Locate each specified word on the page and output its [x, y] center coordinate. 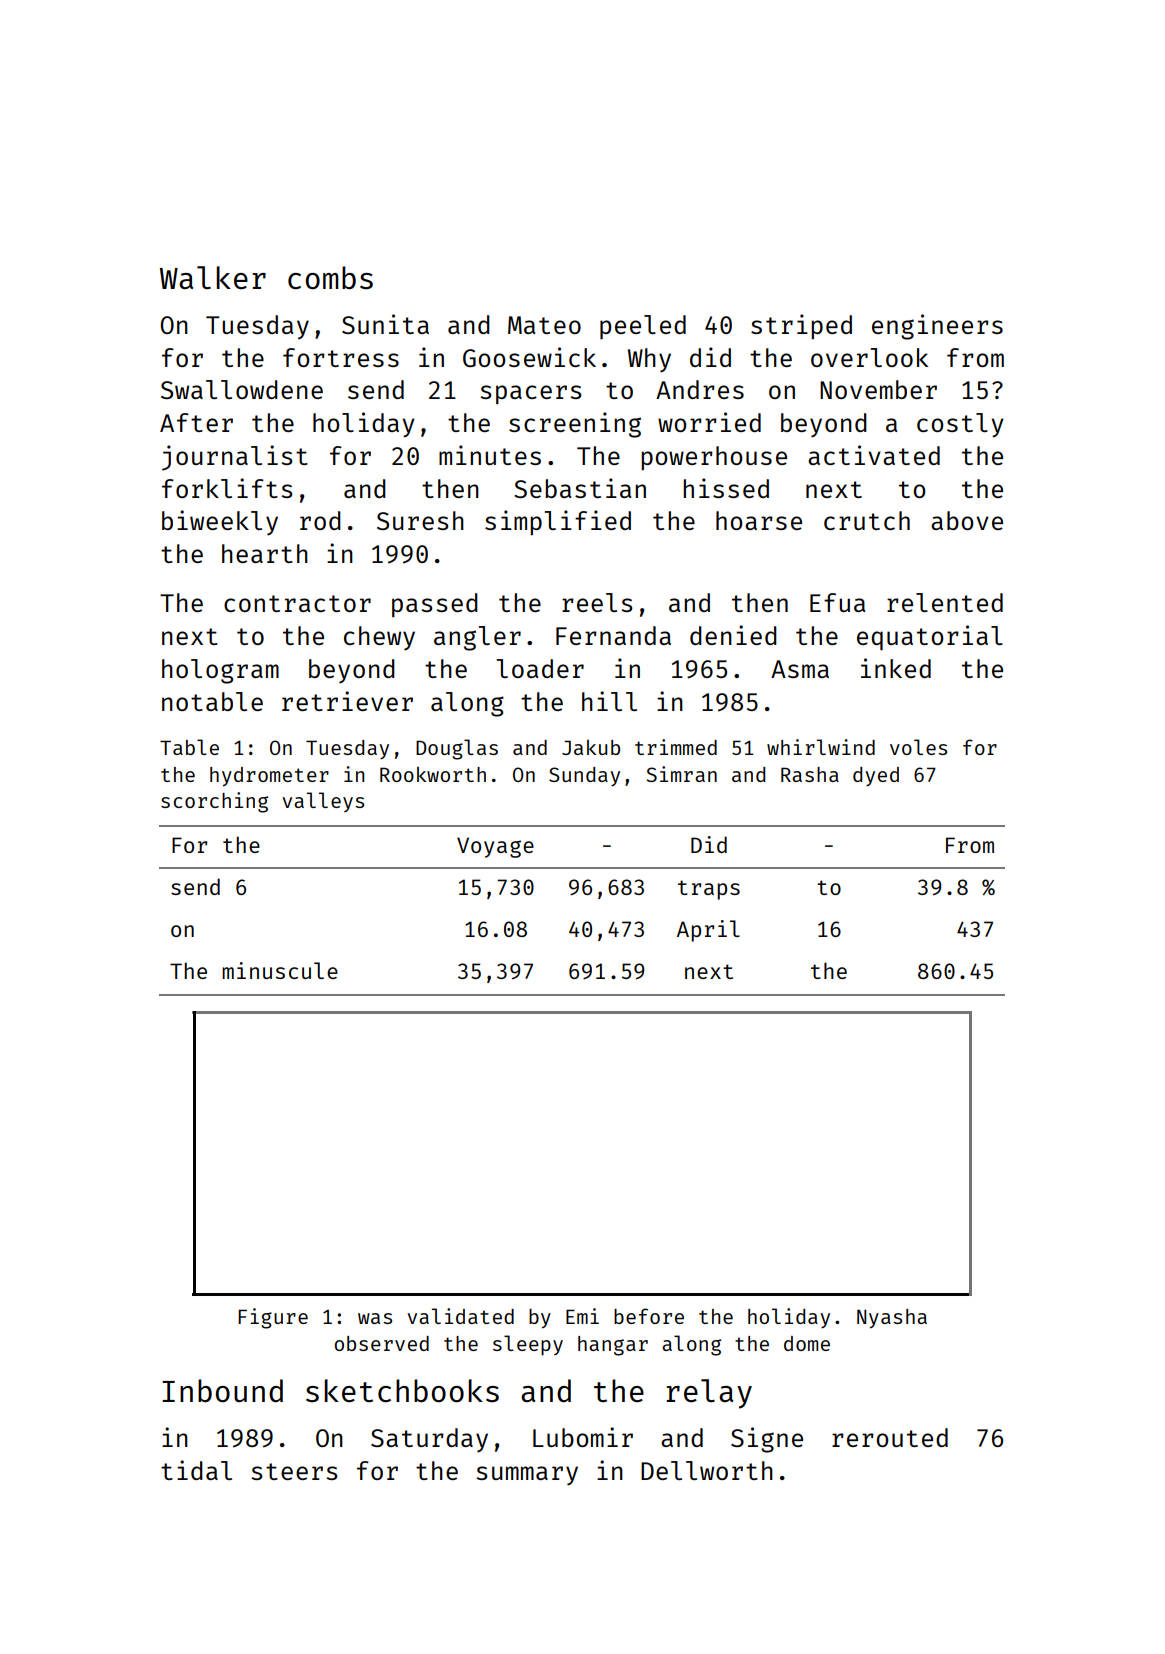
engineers [937, 327]
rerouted [890, 1437]
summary [527, 1476]
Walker [213, 277]
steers [294, 1471]
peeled [643, 327]
